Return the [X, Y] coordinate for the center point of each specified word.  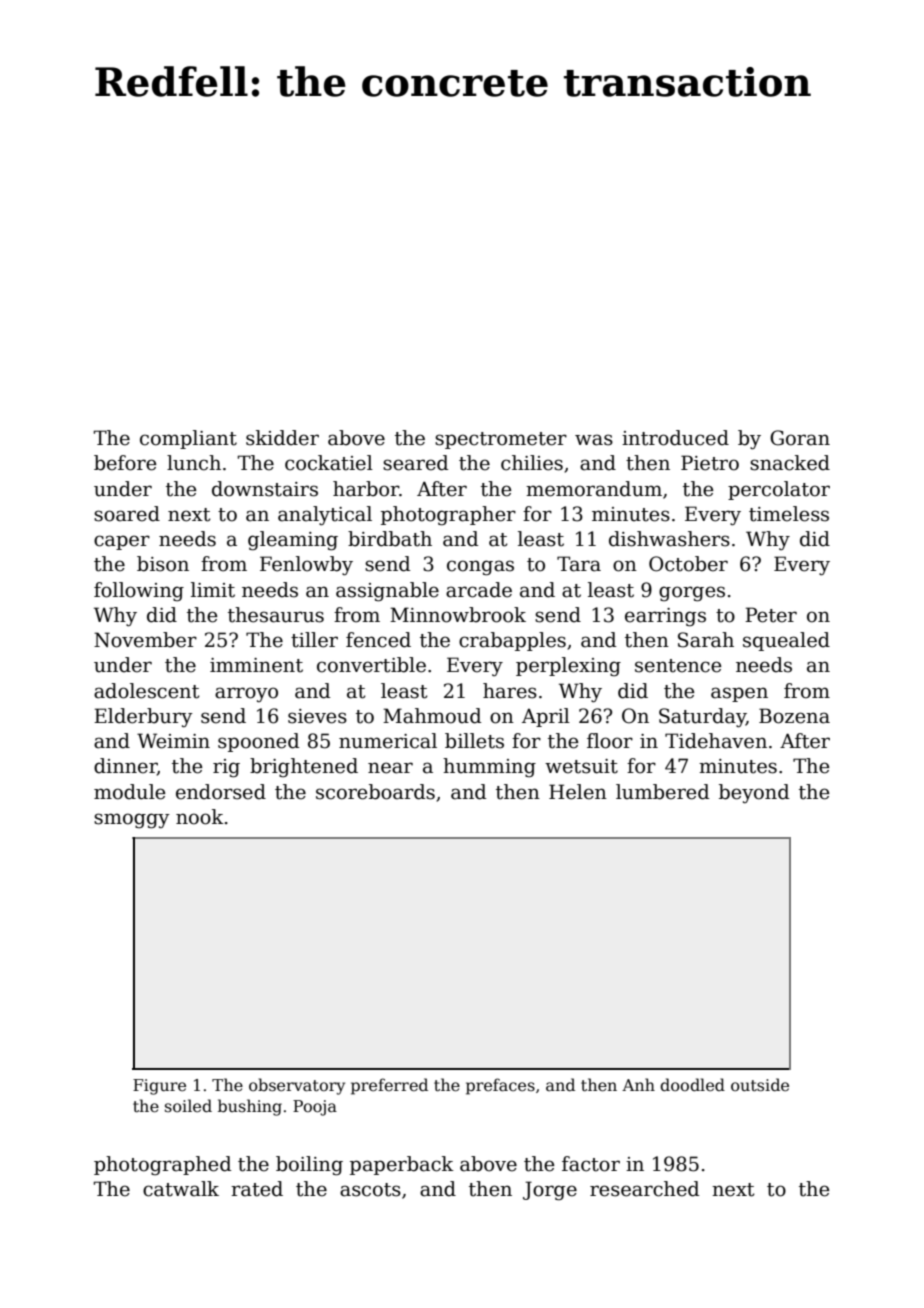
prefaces [500, 1086]
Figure [159, 1087]
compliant [188, 439]
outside [760, 1084]
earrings [665, 617]
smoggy [132, 821]
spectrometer [501, 440]
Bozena [794, 716]
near [390, 768]
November [145, 640]
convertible [371, 665]
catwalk [181, 1189]
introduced [675, 438]
